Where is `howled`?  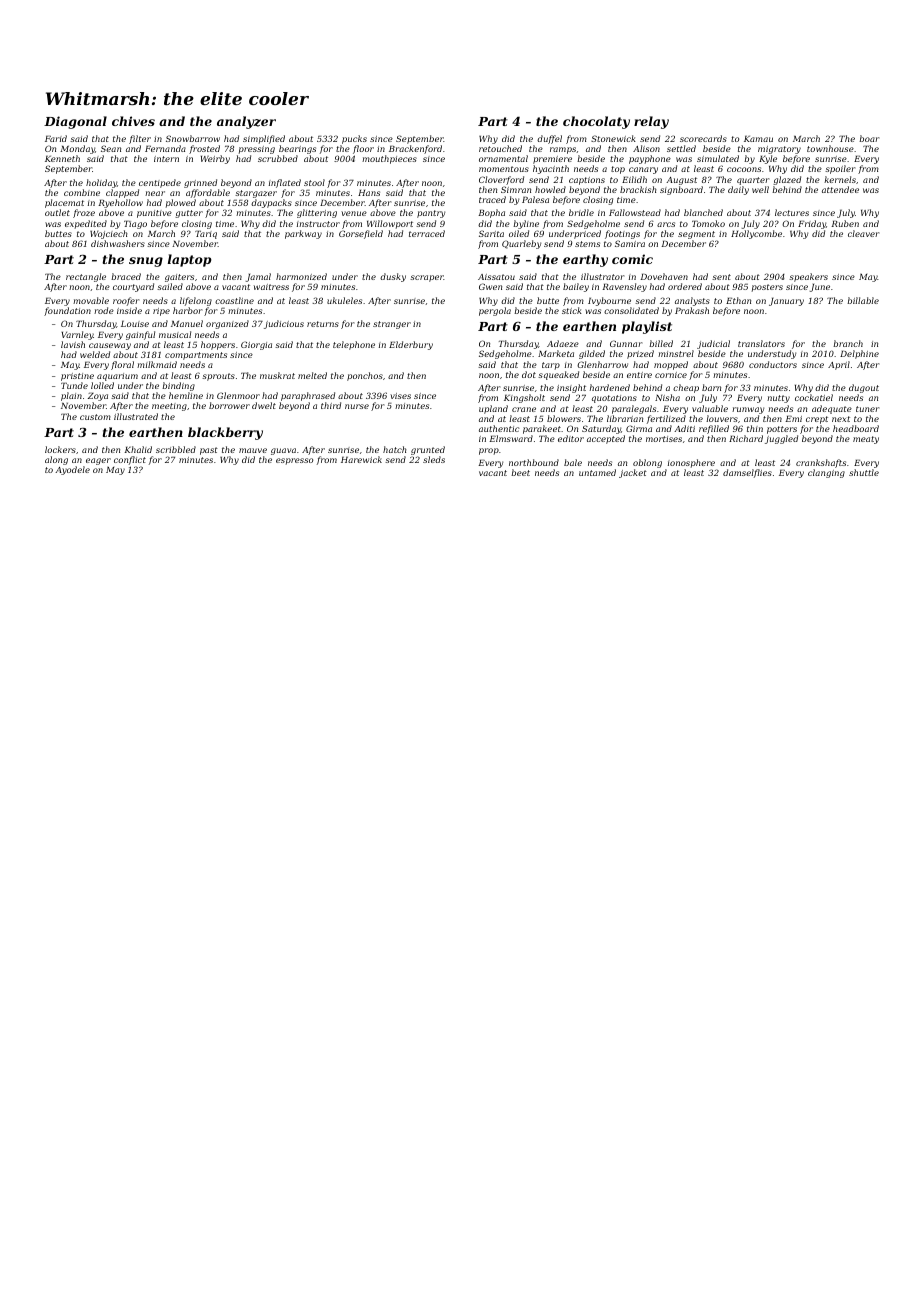 howled is located at coordinates (550, 189).
